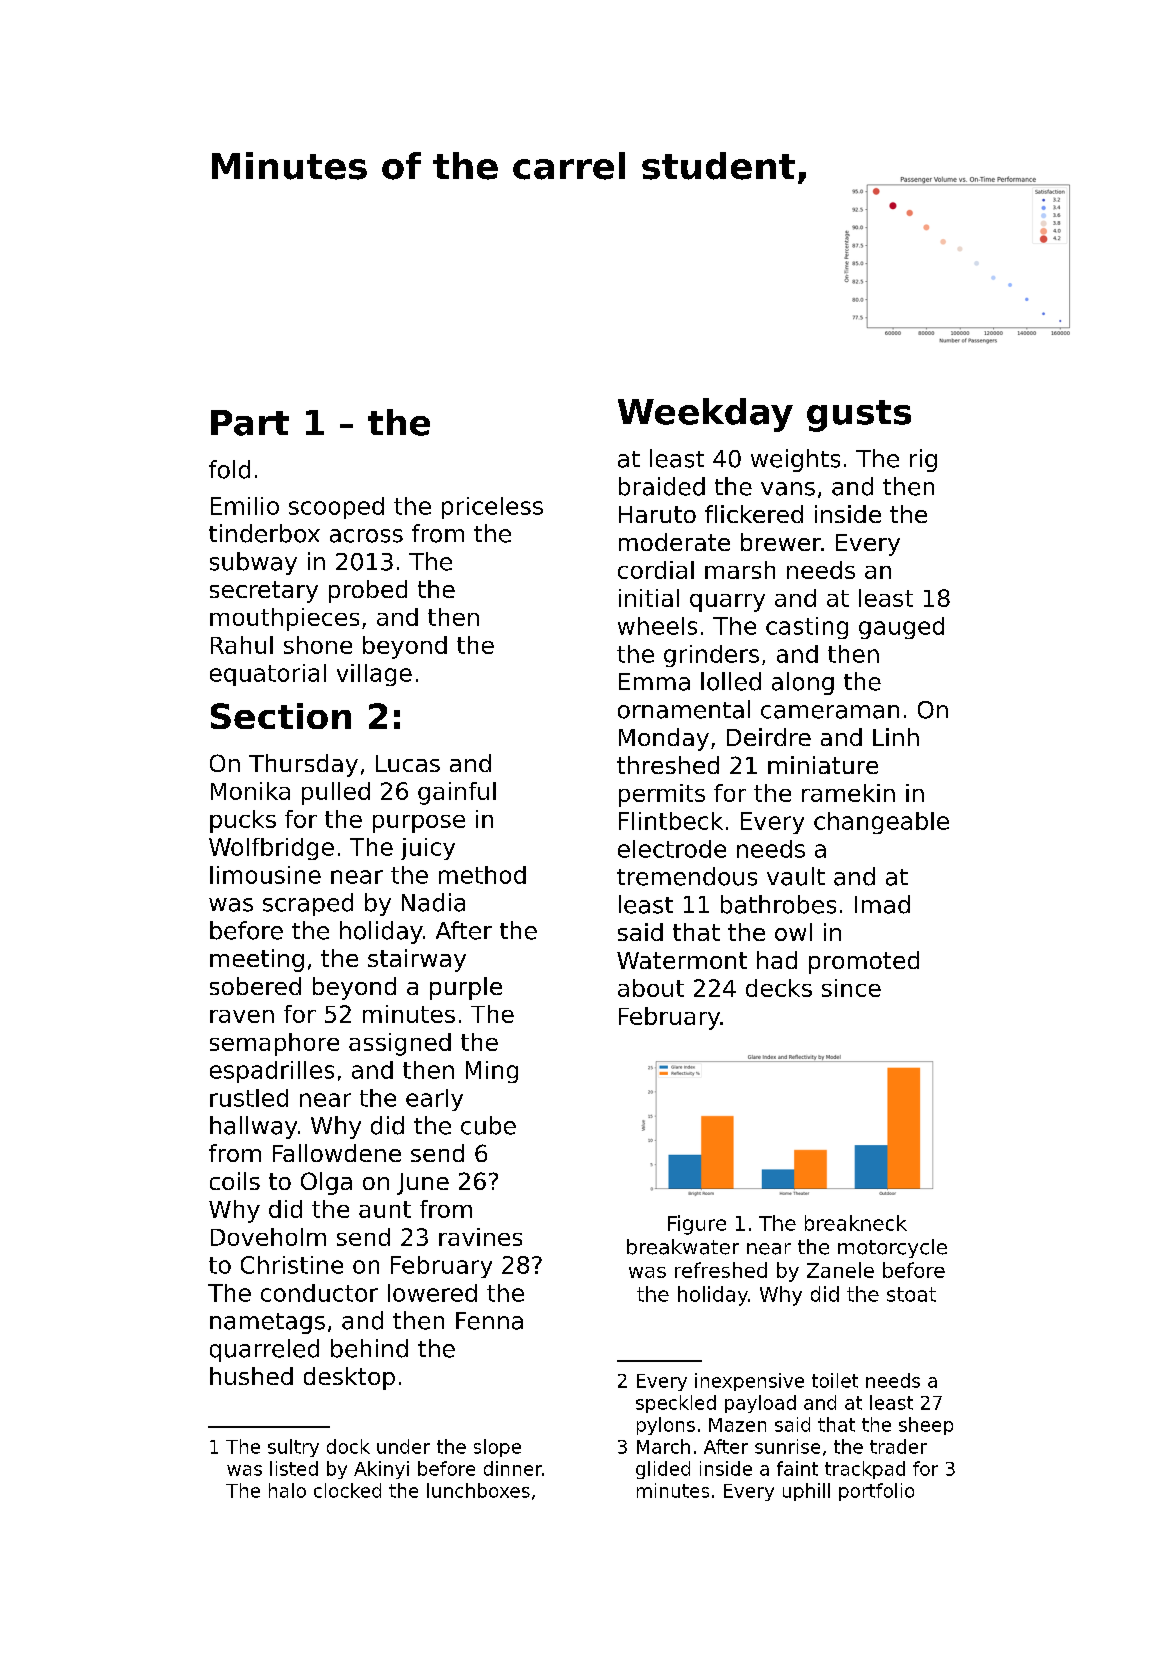  Describe the element at coordinates (654, 682) in the screenshot. I see `Emma` at that location.
